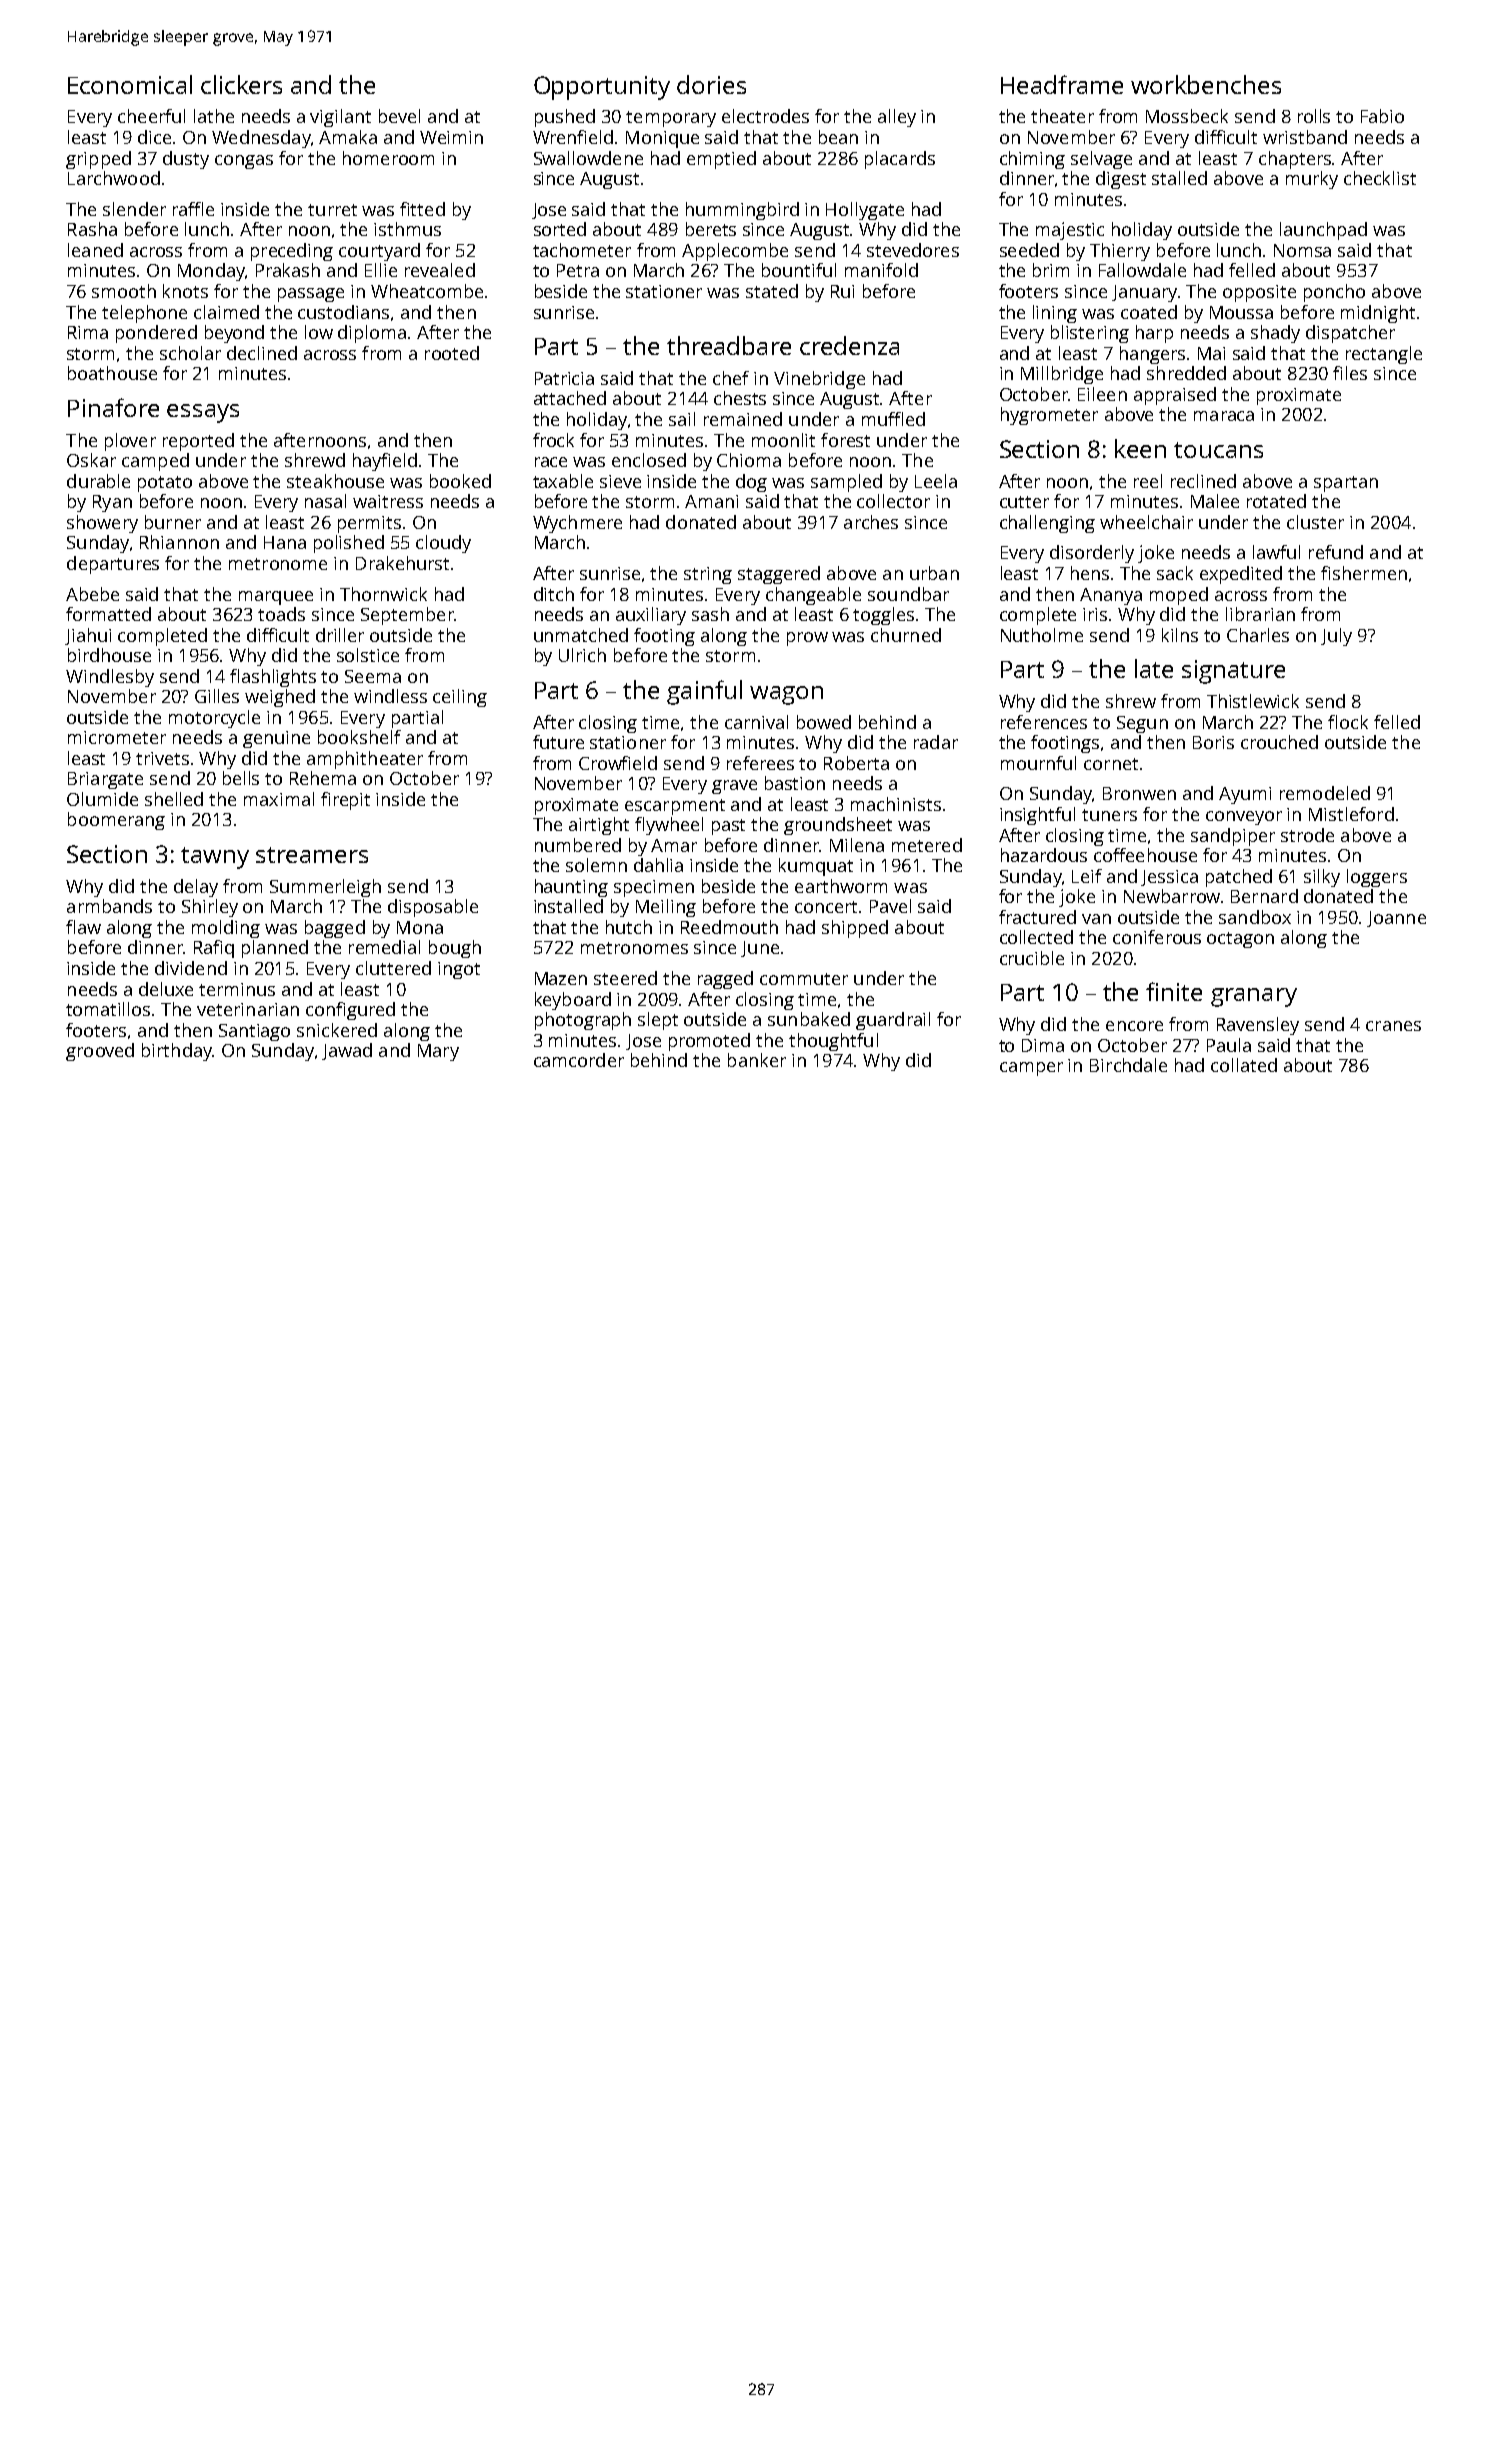 Image resolution: width=1496 pixels, height=2464 pixels. Describe the element at coordinates (108, 1009) in the screenshot. I see `tomatillos` at that location.
